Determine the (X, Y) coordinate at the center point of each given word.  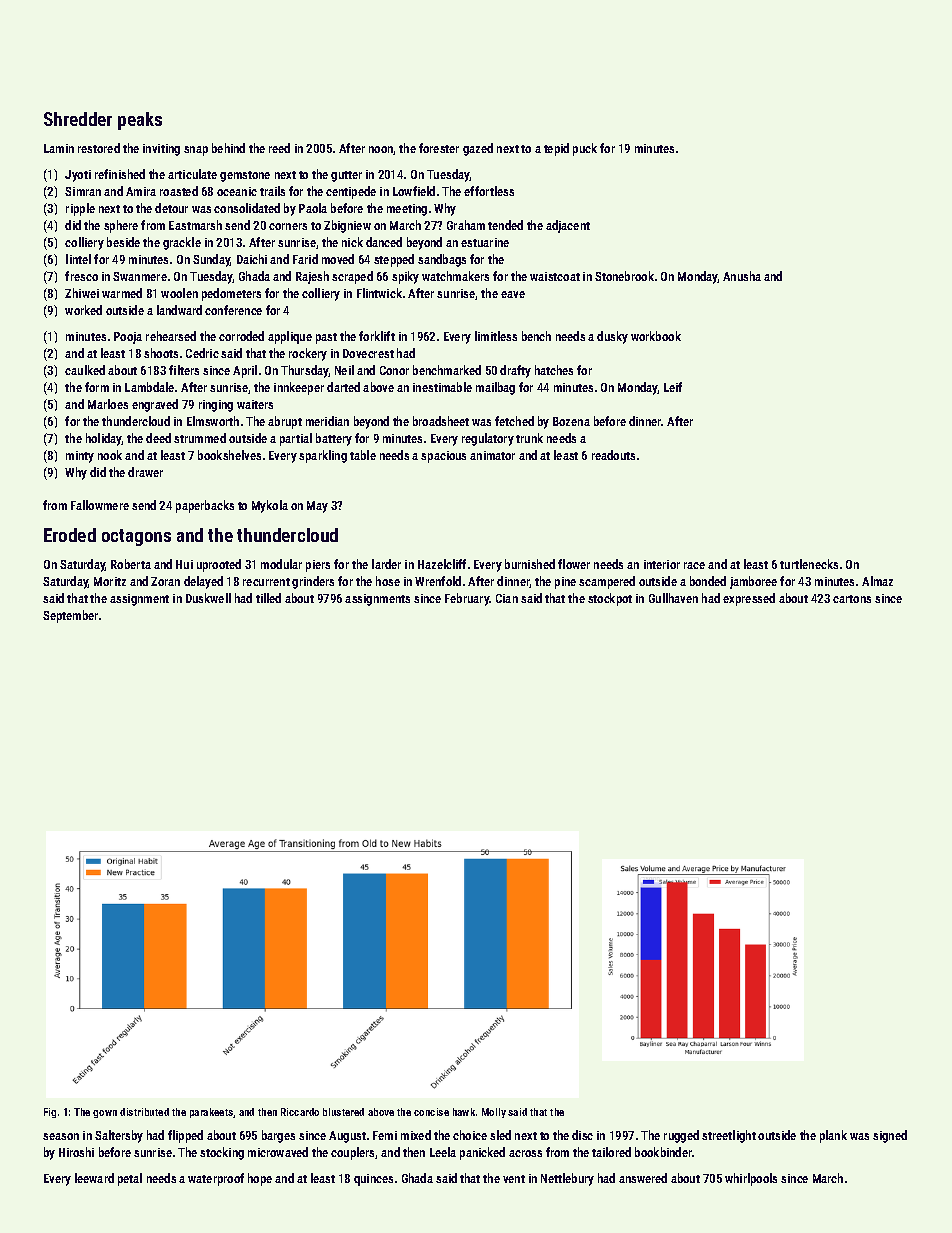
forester (439, 148)
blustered (343, 1112)
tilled (268, 598)
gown (105, 1114)
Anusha (742, 276)
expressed (749, 599)
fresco (81, 276)
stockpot (610, 599)
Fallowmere (100, 505)
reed (279, 148)
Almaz (877, 581)
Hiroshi (76, 1152)
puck (585, 149)
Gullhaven (673, 598)
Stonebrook (624, 276)
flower (574, 564)
